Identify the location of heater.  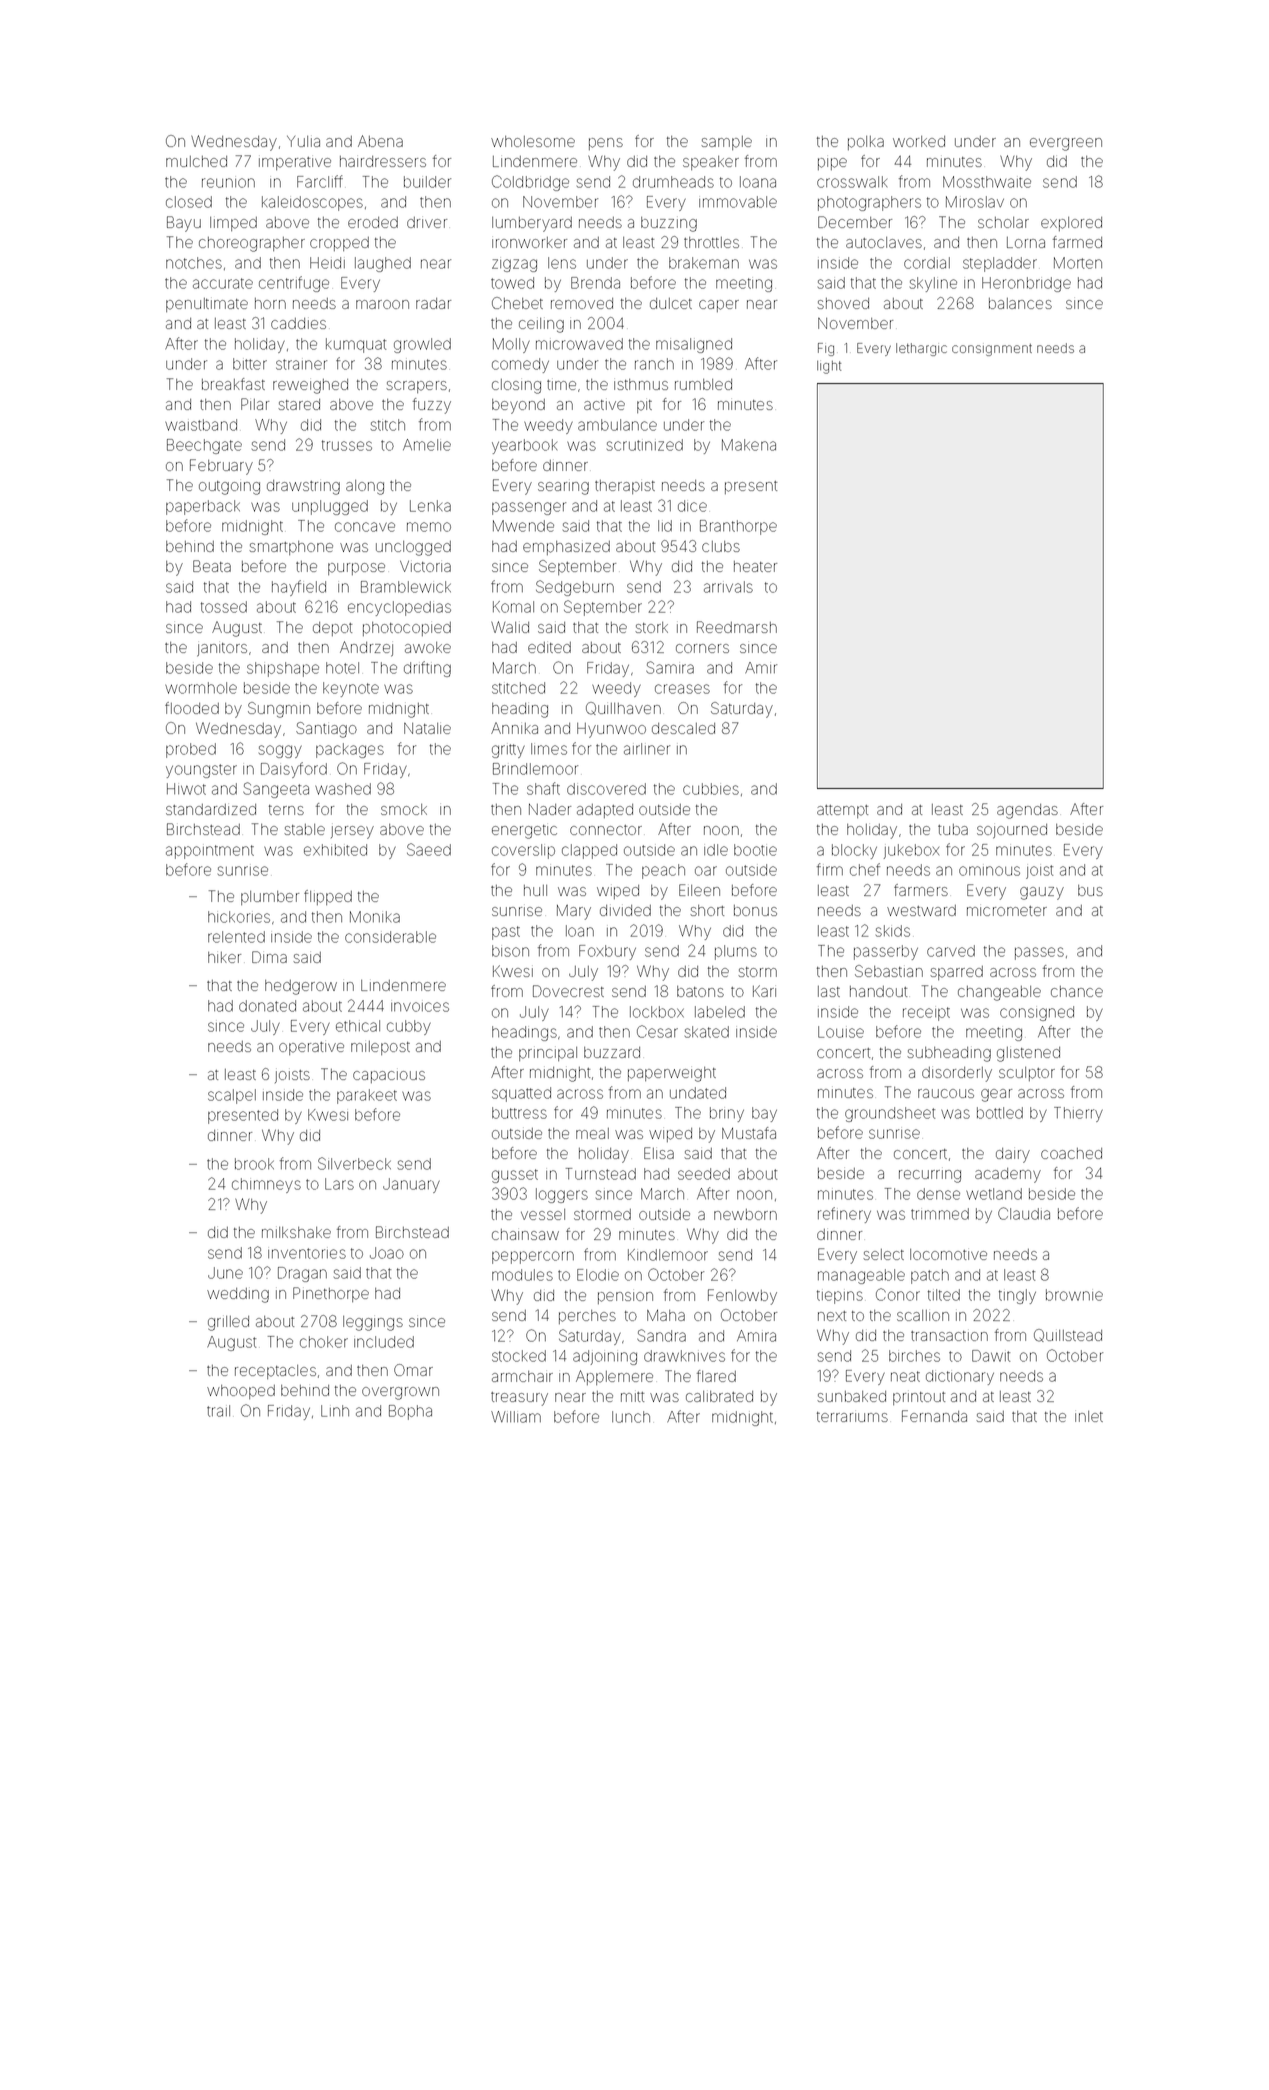
(755, 566).
